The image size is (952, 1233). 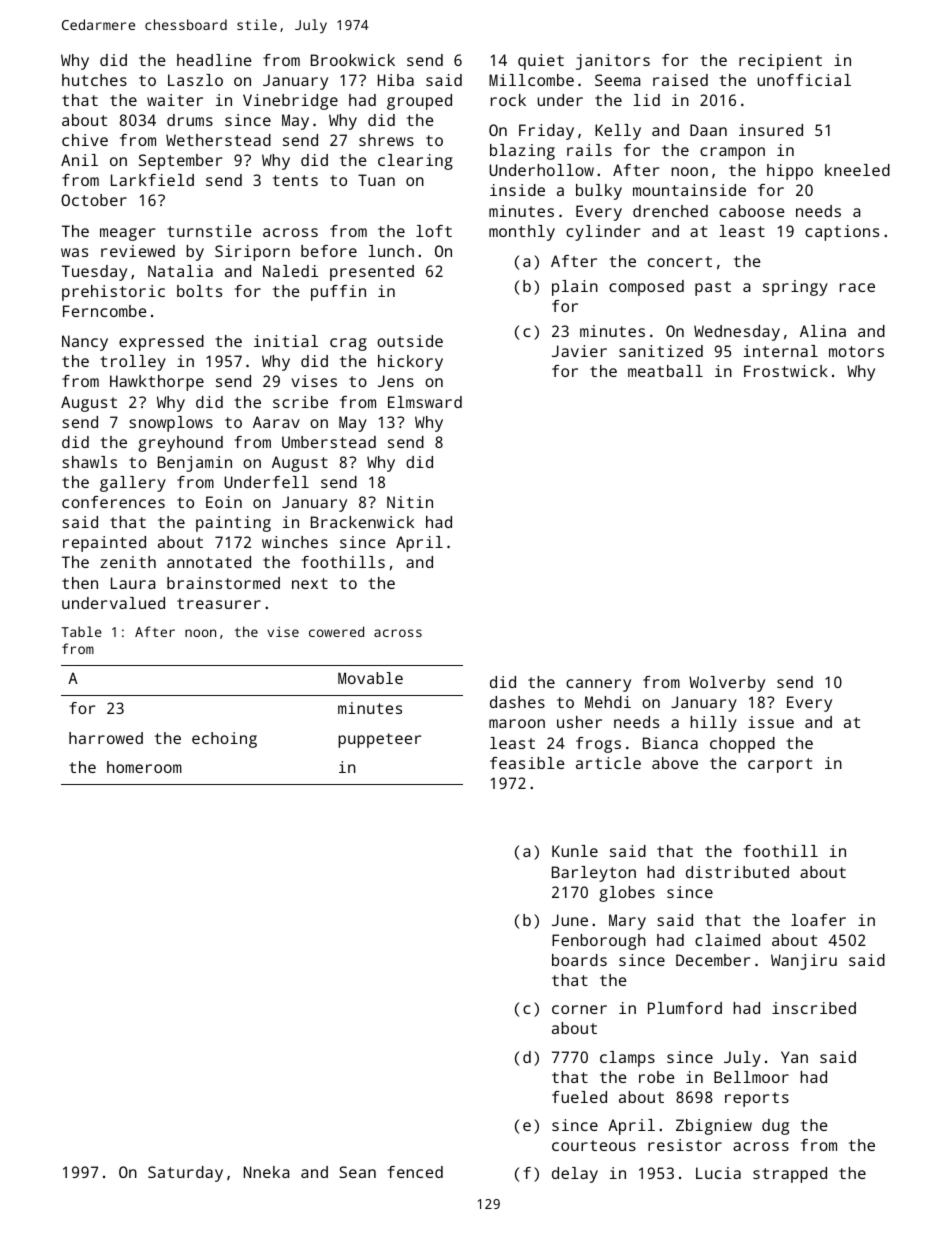 What do you see at coordinates (794, 1057) in the document?
I see `Yan` at bounding box center [794, 1057].
